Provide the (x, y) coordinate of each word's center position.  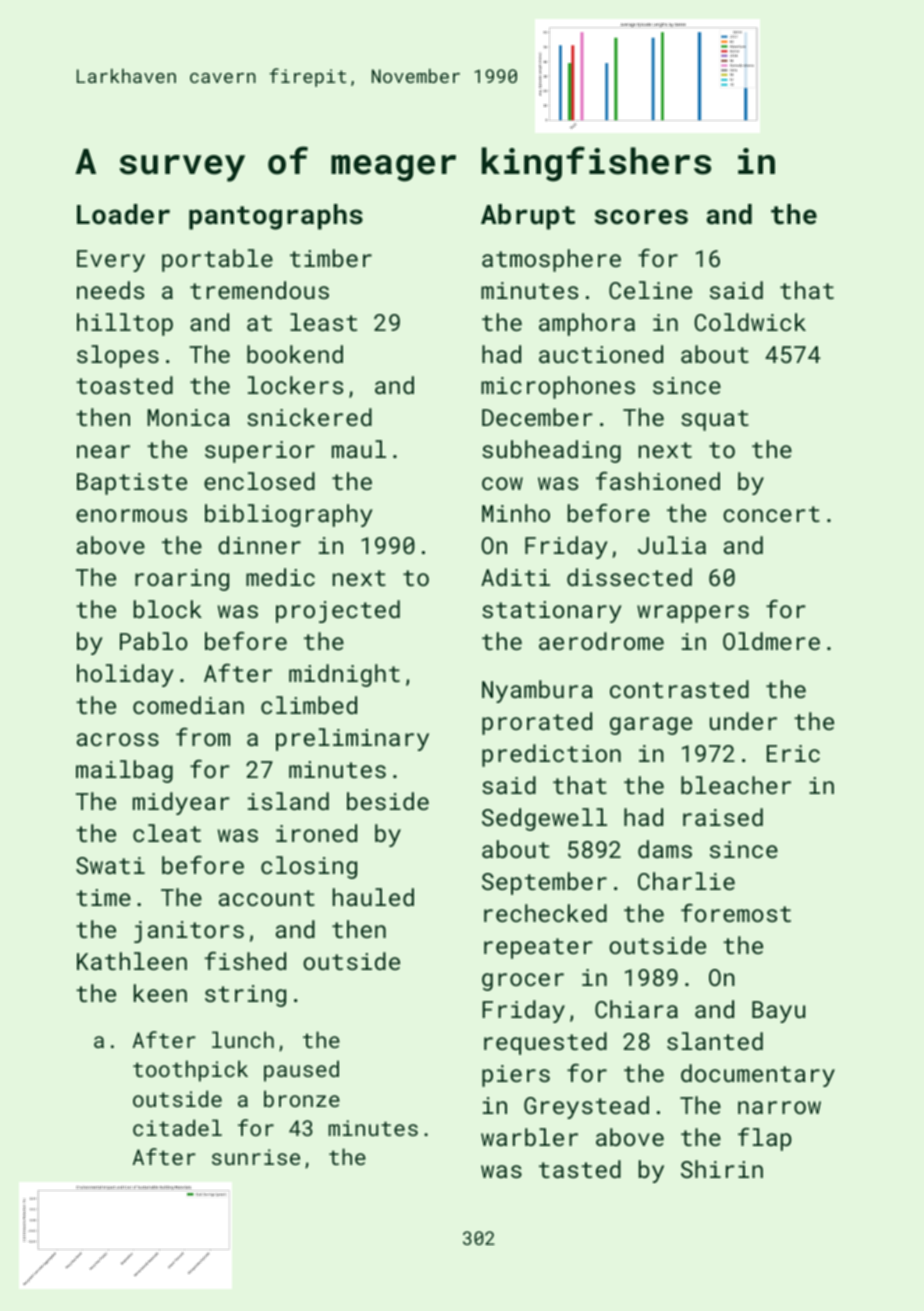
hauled (373, 897)
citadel (177, 1127)
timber (331, 258)
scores (641, 217)
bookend (295, 354)
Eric (793, 753)
